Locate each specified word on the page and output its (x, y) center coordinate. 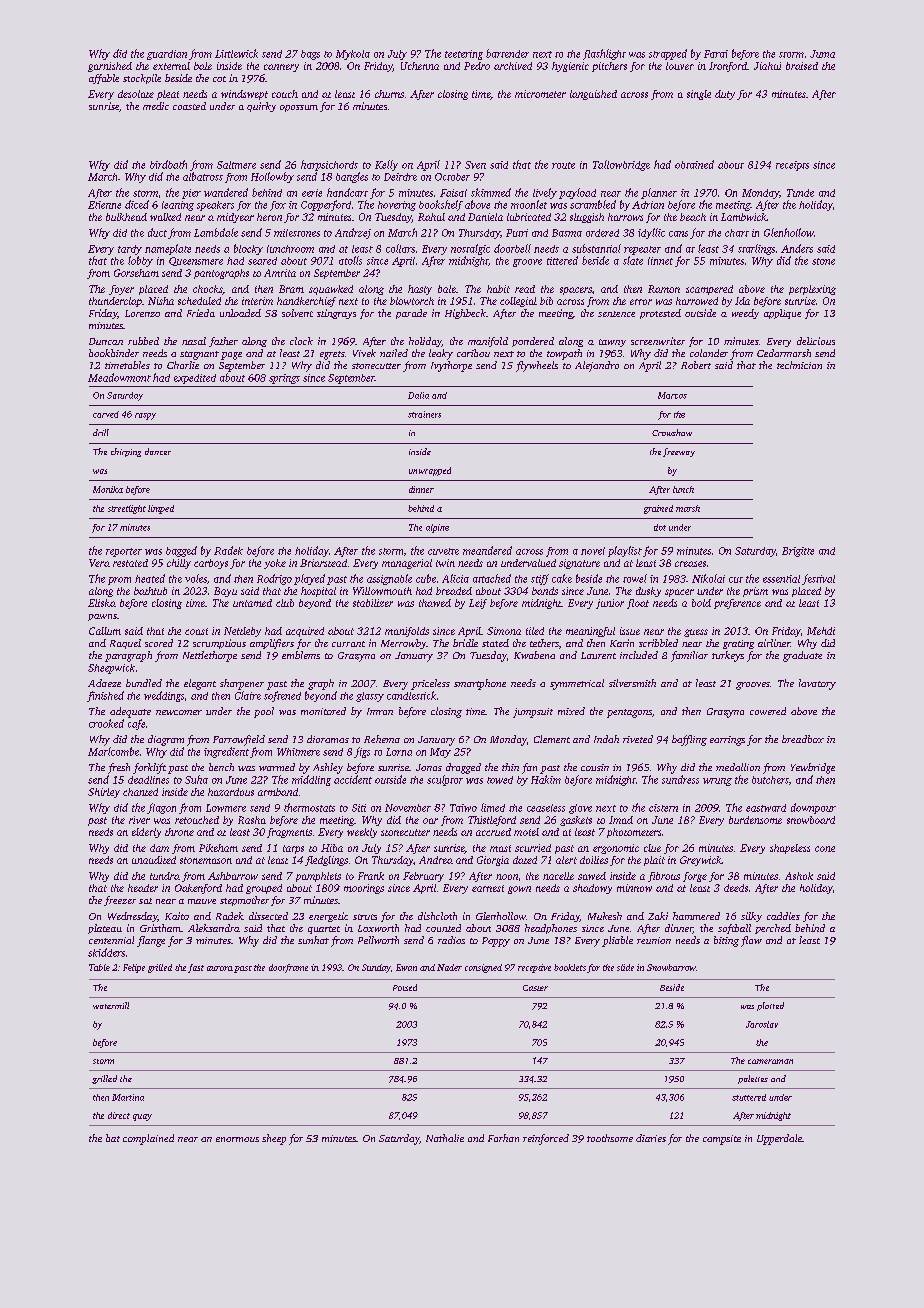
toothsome (610, 1138)
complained (148, 1139)
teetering (464, 55)
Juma (822, 54)
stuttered (749, 1097)
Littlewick (236, 53)
